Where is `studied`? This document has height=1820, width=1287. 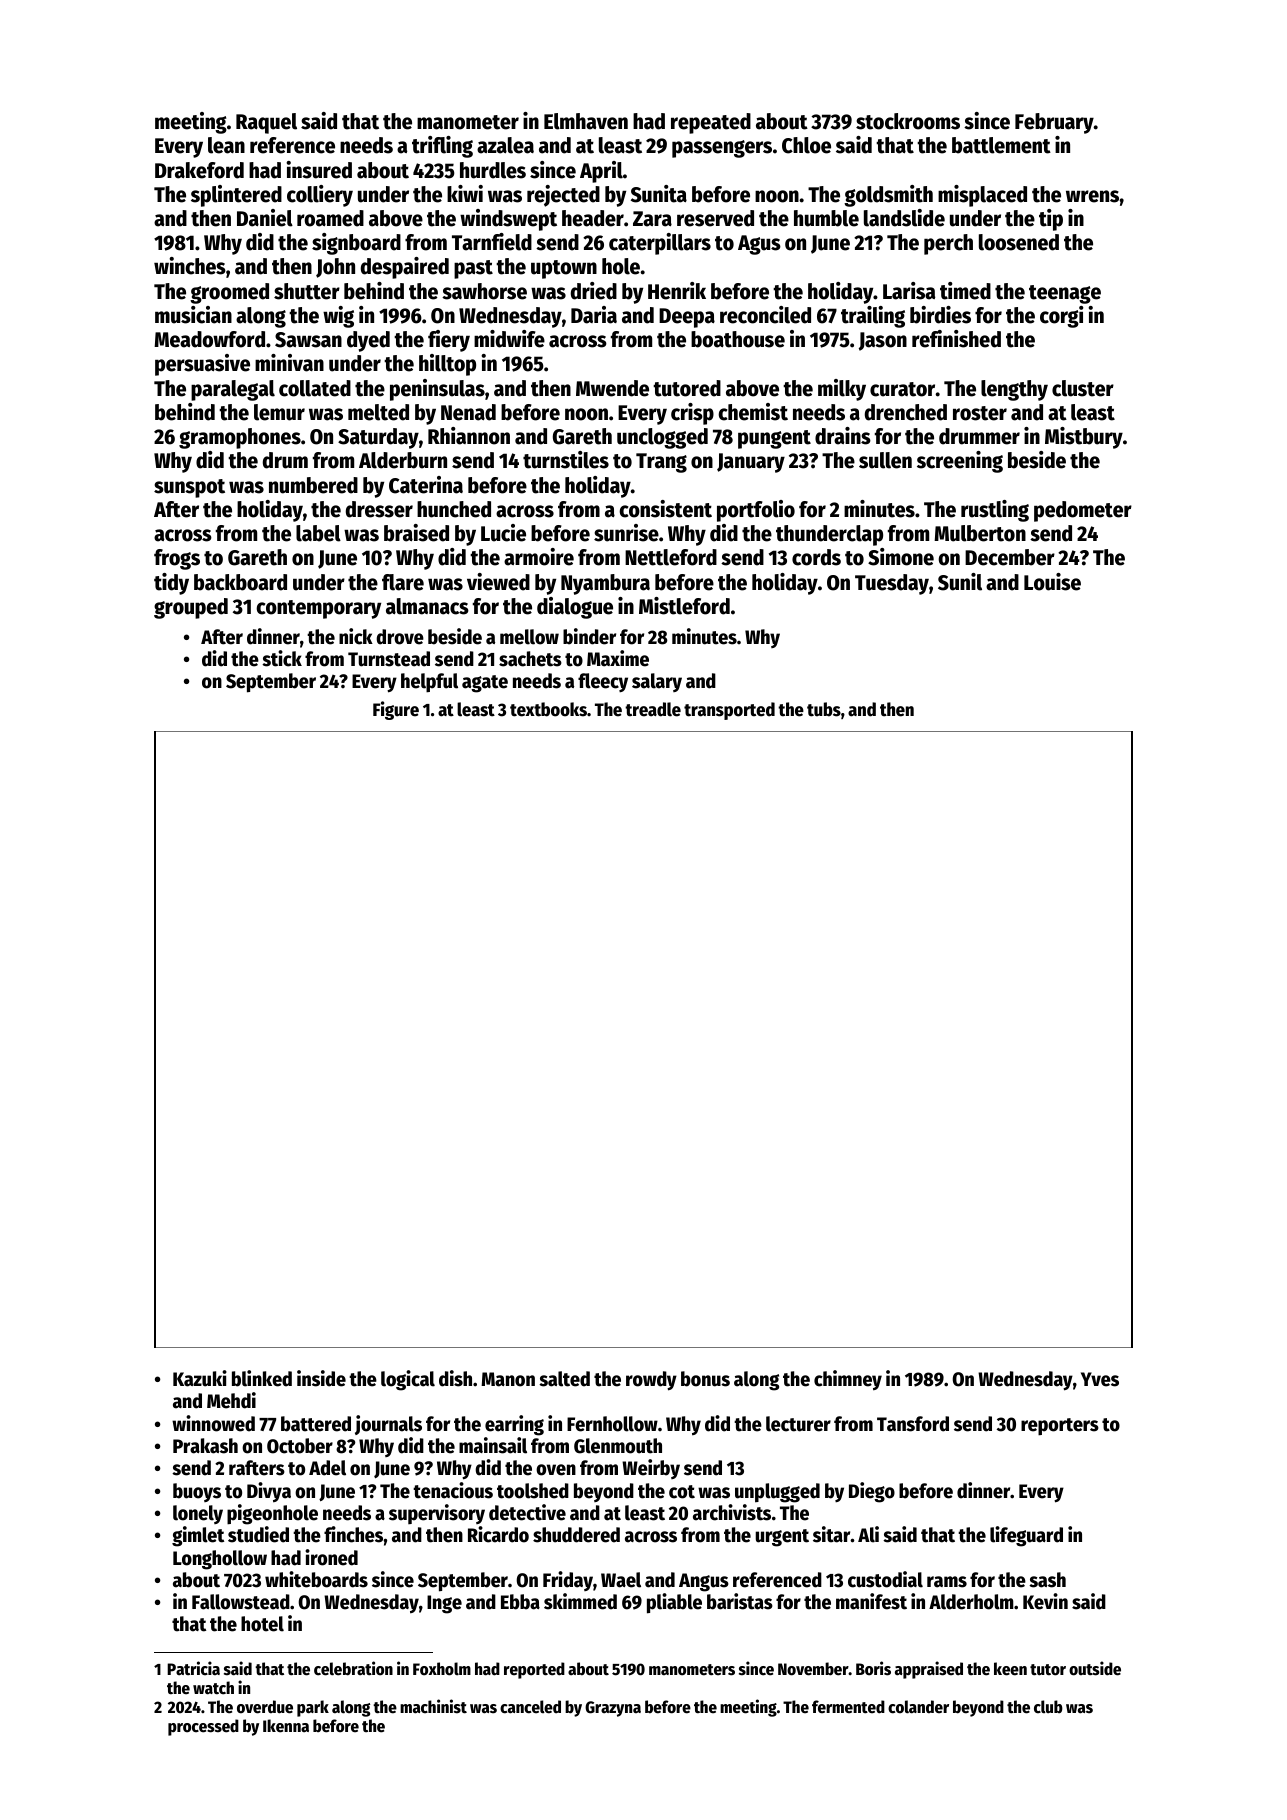 studied is located at coordinates (258, 1534).
